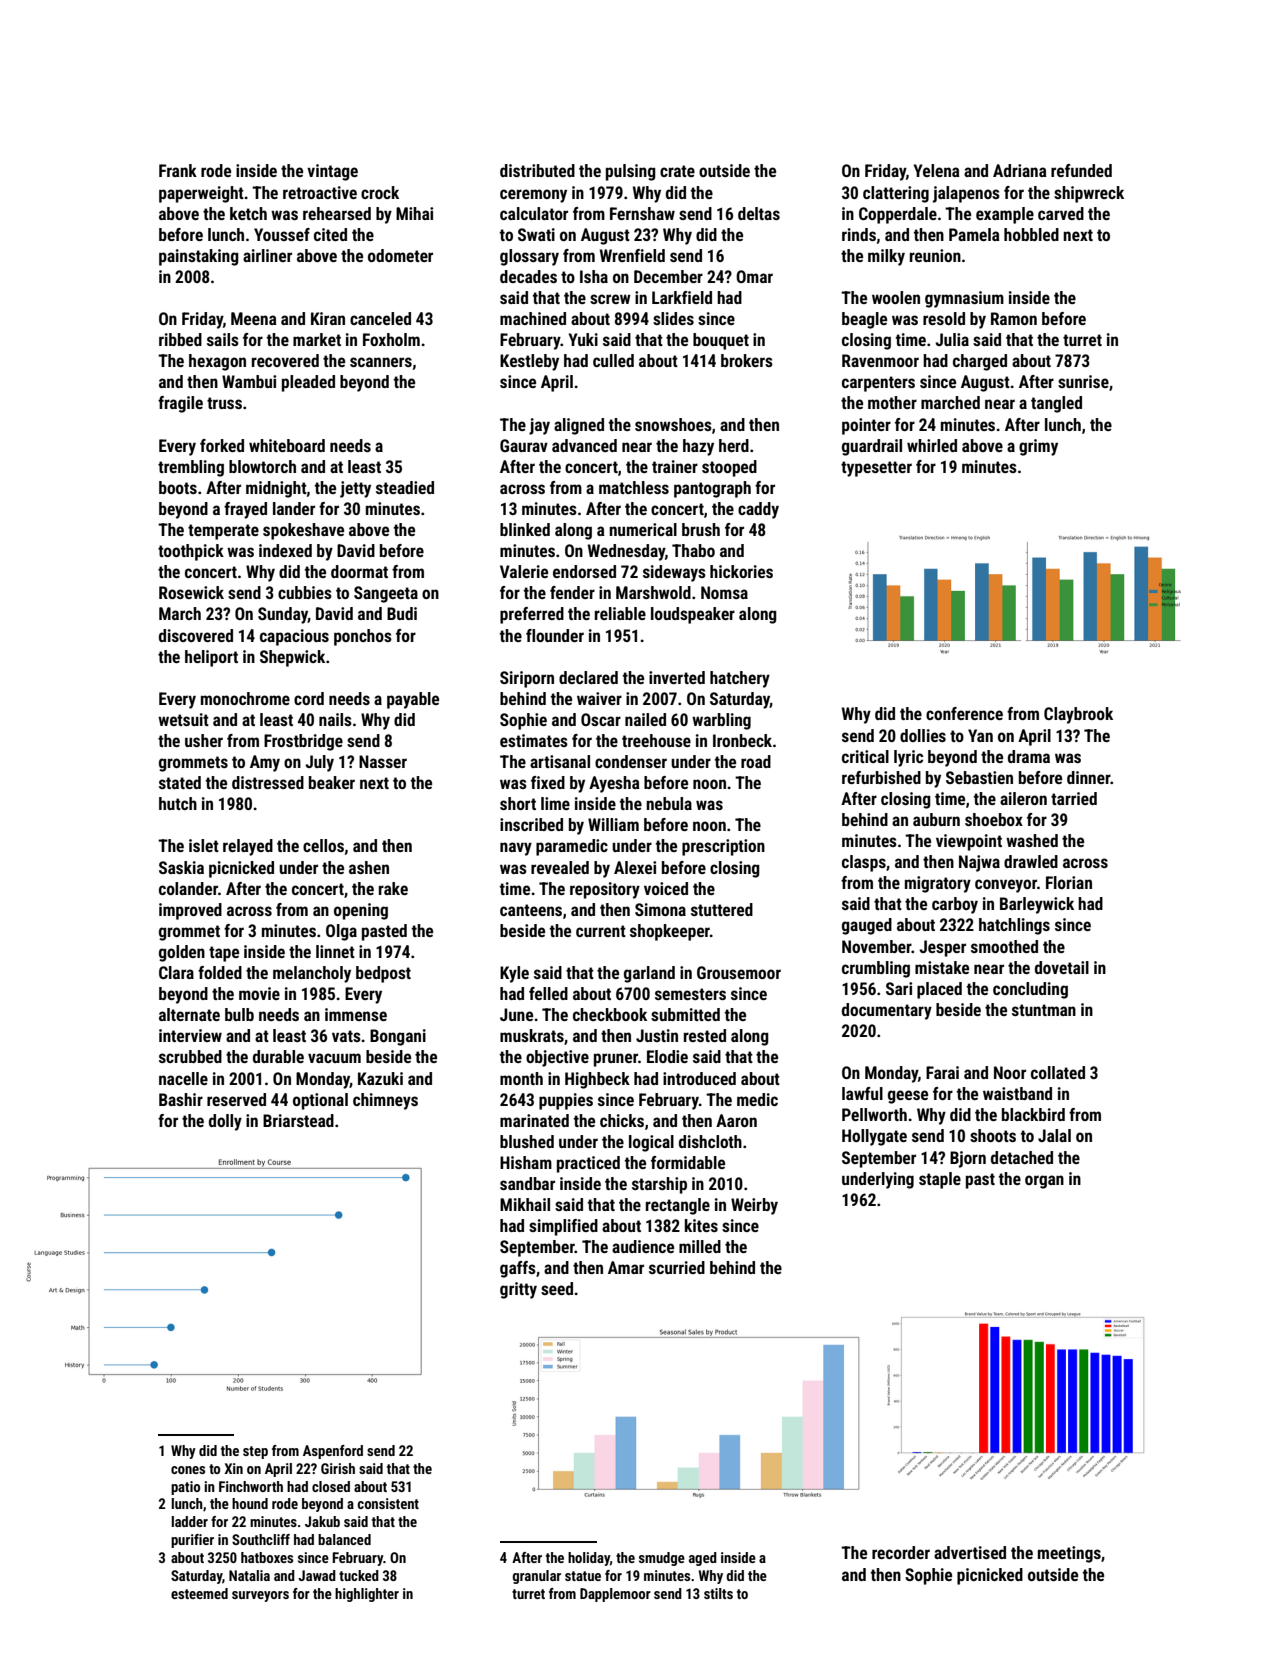  Describe the element at coordinates (298, 1120) in the document. I see `Briarstead` at that location.
